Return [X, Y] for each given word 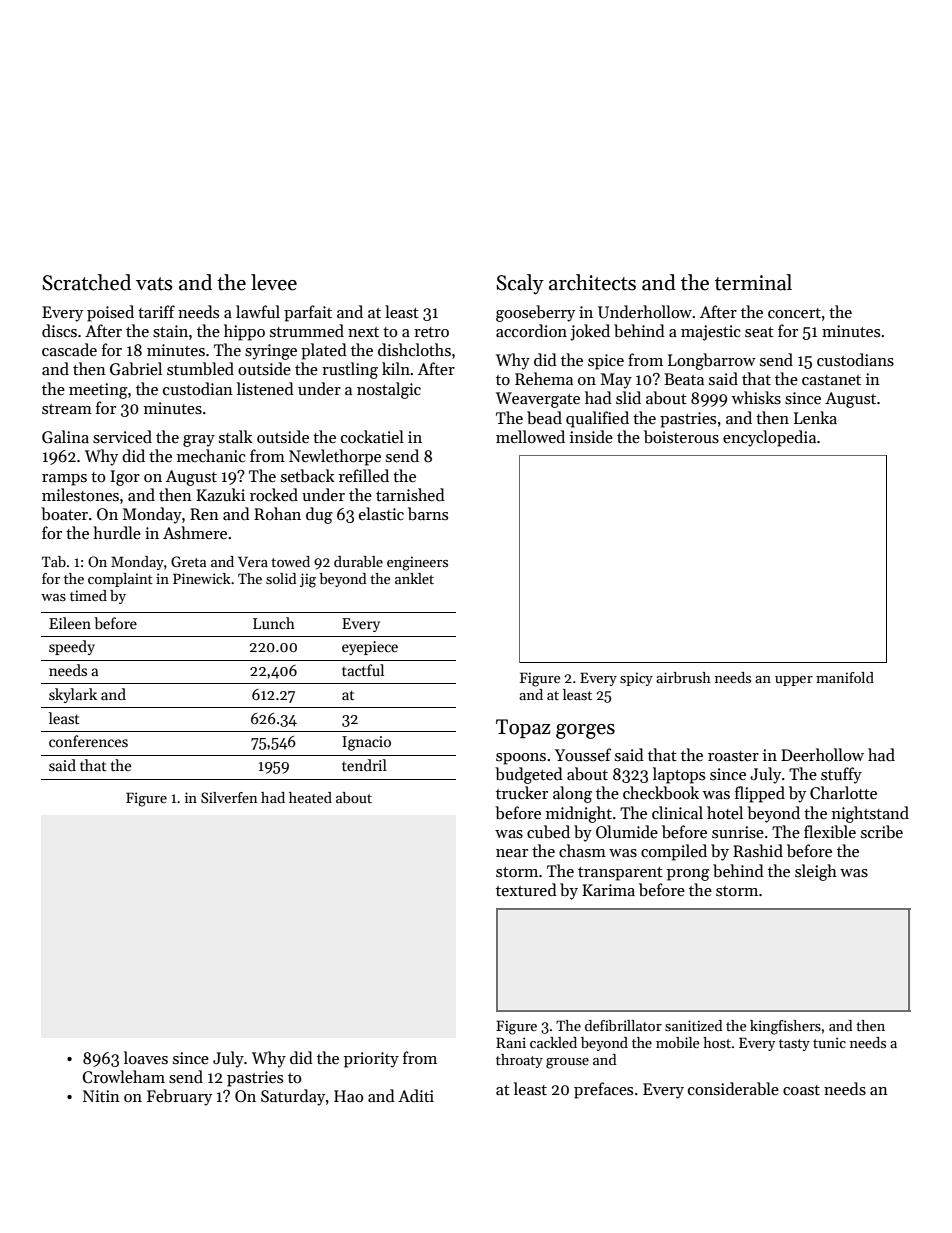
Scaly [520, 284]
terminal [753, 282]
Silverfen [229, 797]
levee [274, 282]
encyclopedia [769, 438]
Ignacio [366, 743]
